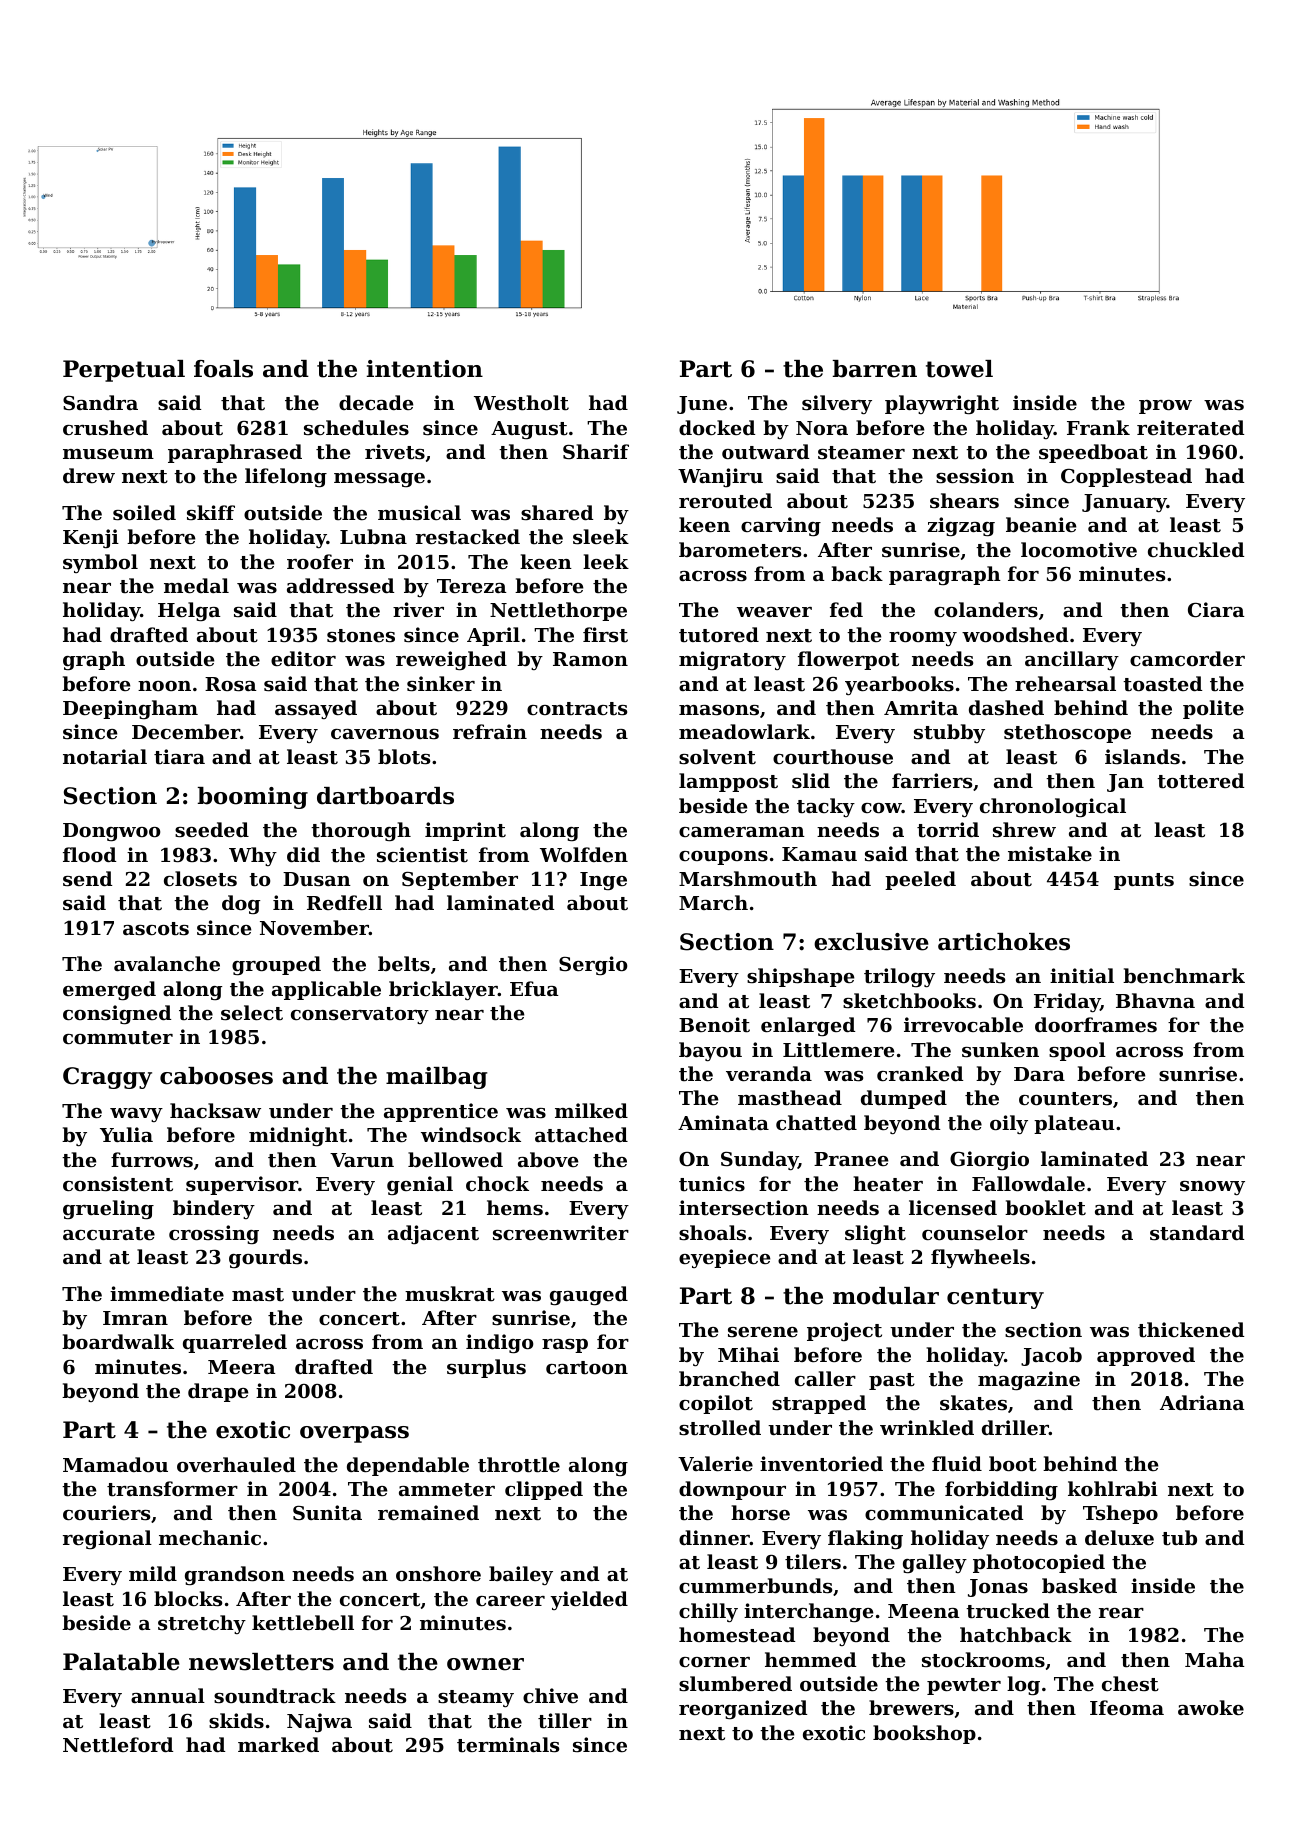  I want to click on Yulia, so click(126, 1134).
